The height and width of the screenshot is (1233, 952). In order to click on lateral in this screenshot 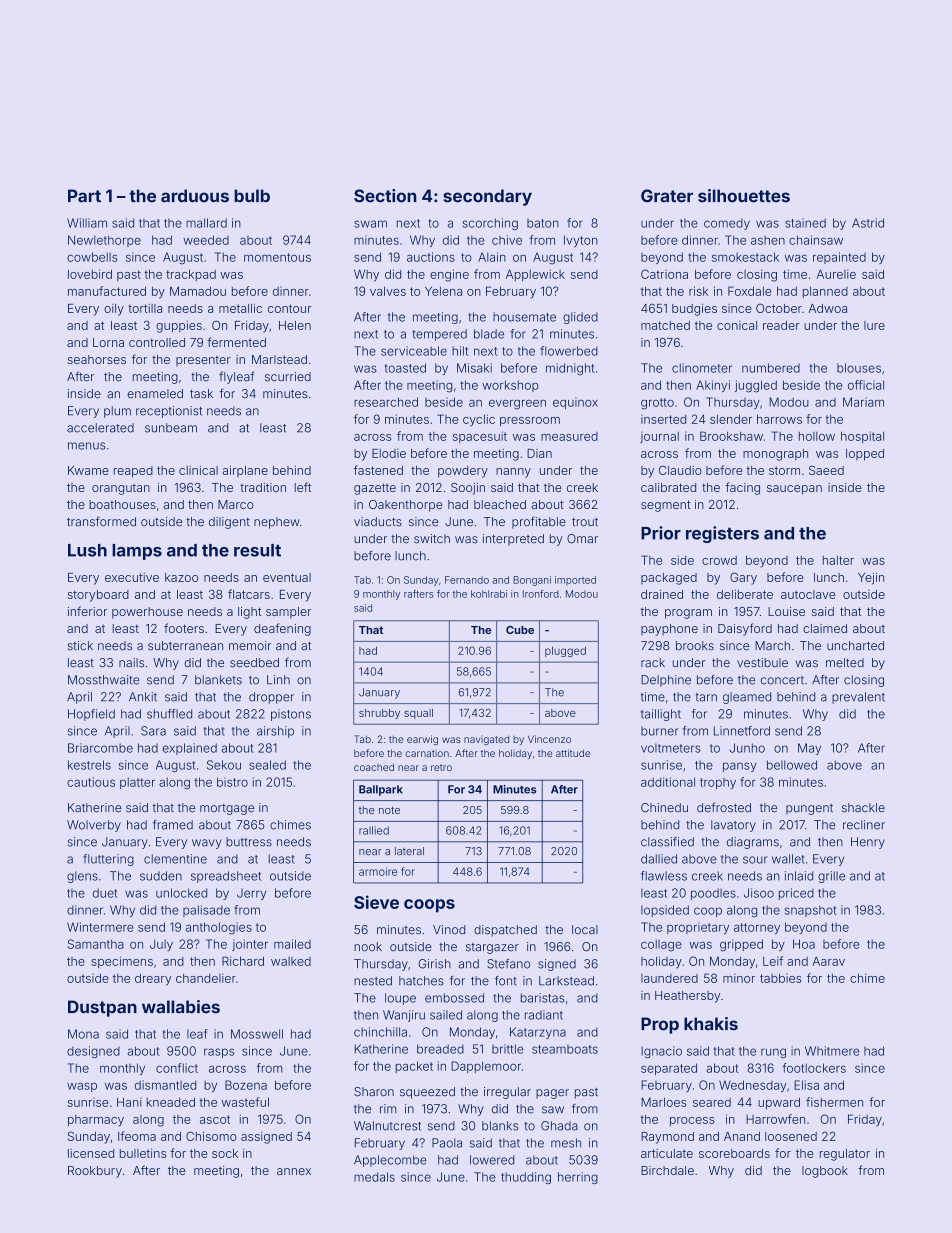, I will do `click(409, 851)`.
